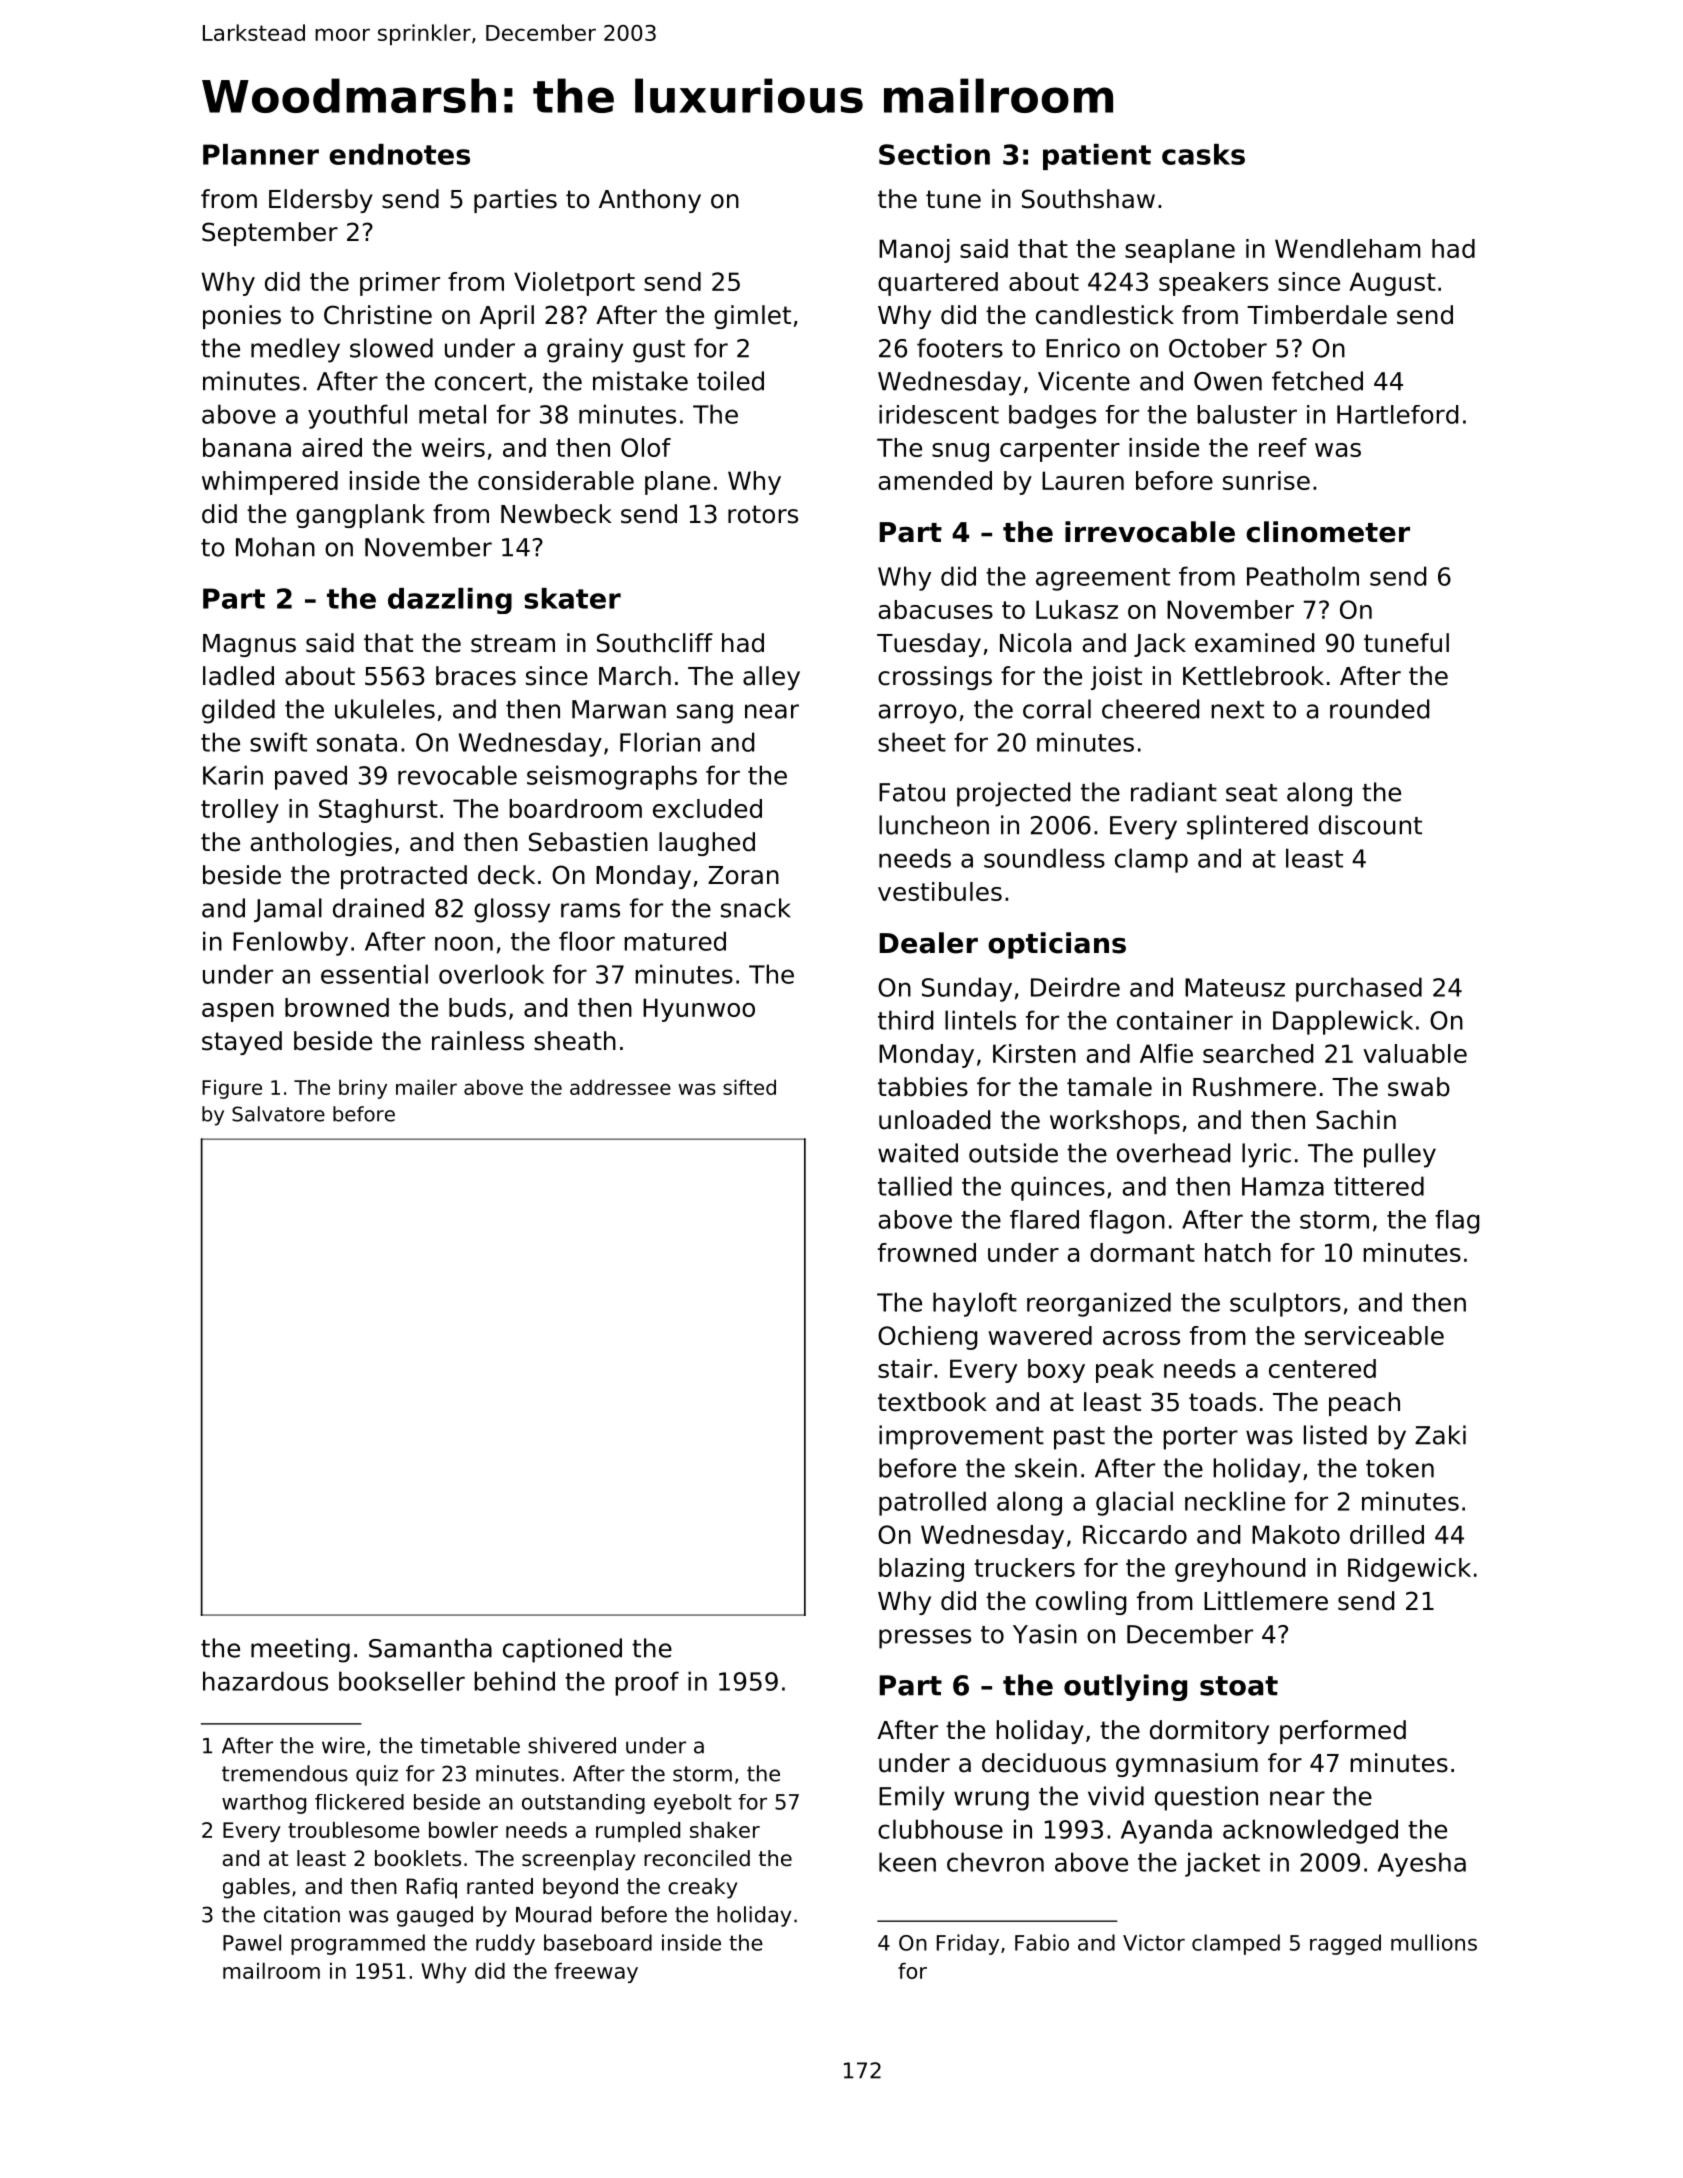 The image size is (1683, 2178). What do you see at coordinates (934, 154) in the image?
I see `Section` at bounding box center [934, 154].
